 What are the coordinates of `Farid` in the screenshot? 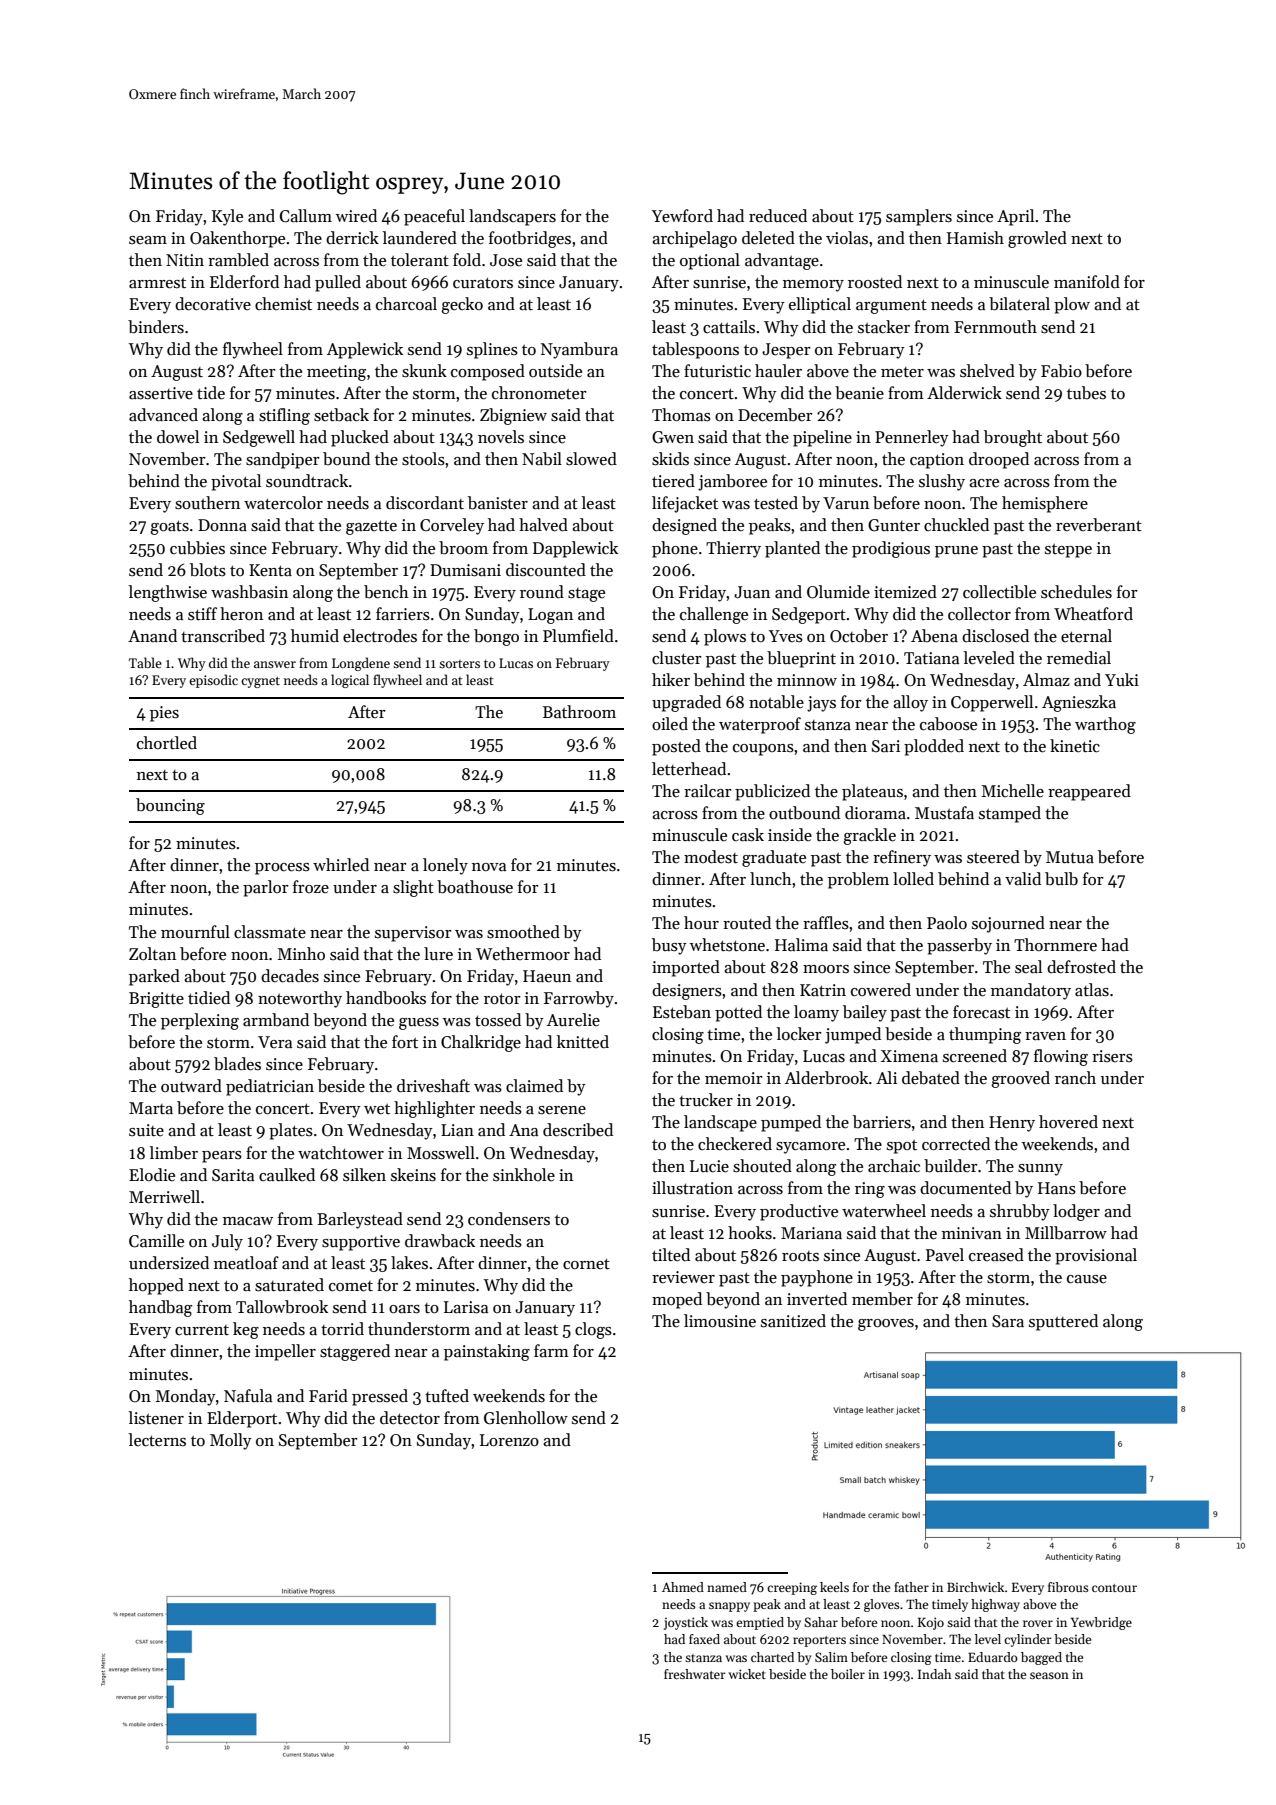 It's located at (328, 1396).
